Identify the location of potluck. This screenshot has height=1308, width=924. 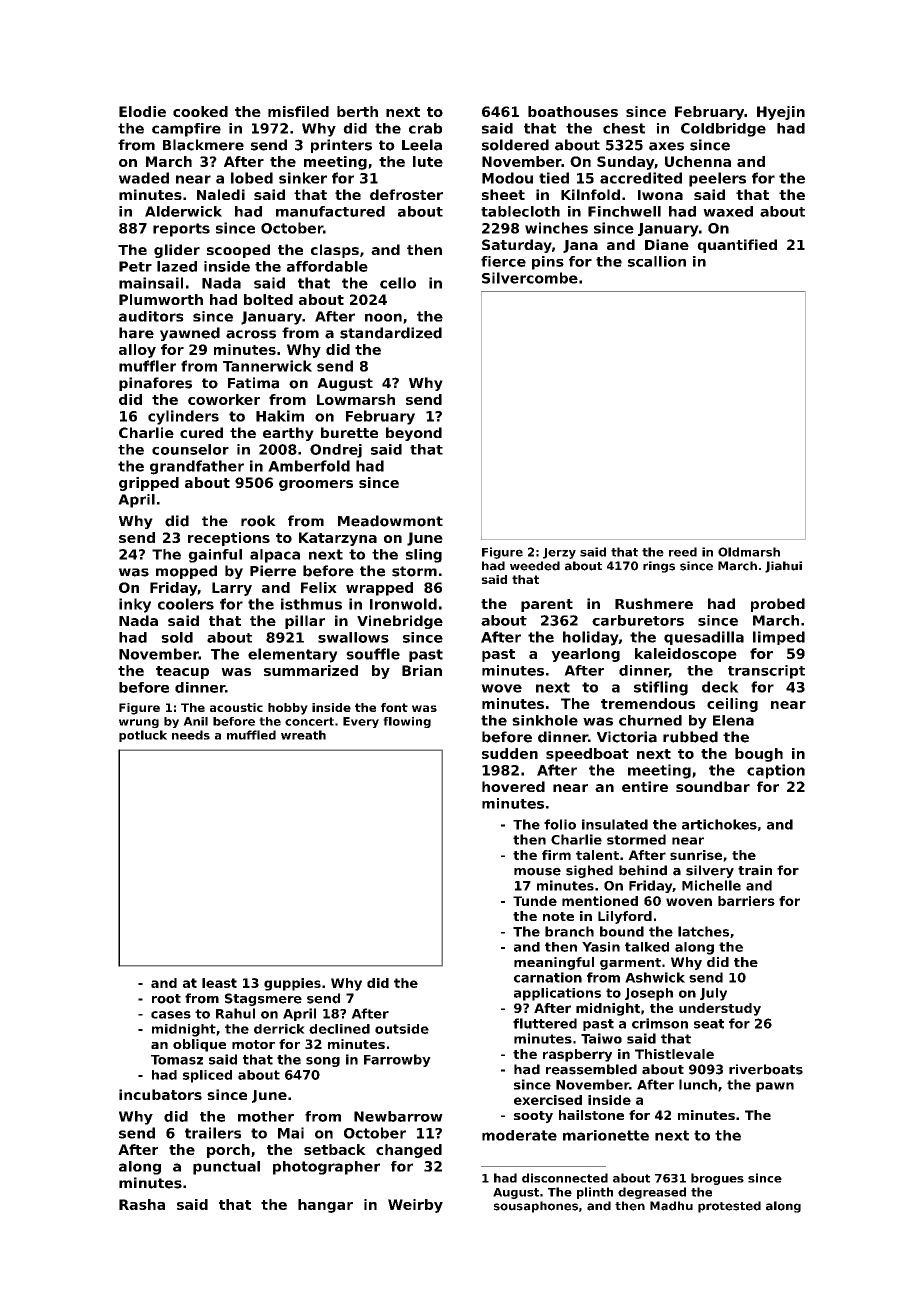
(143, 736).
